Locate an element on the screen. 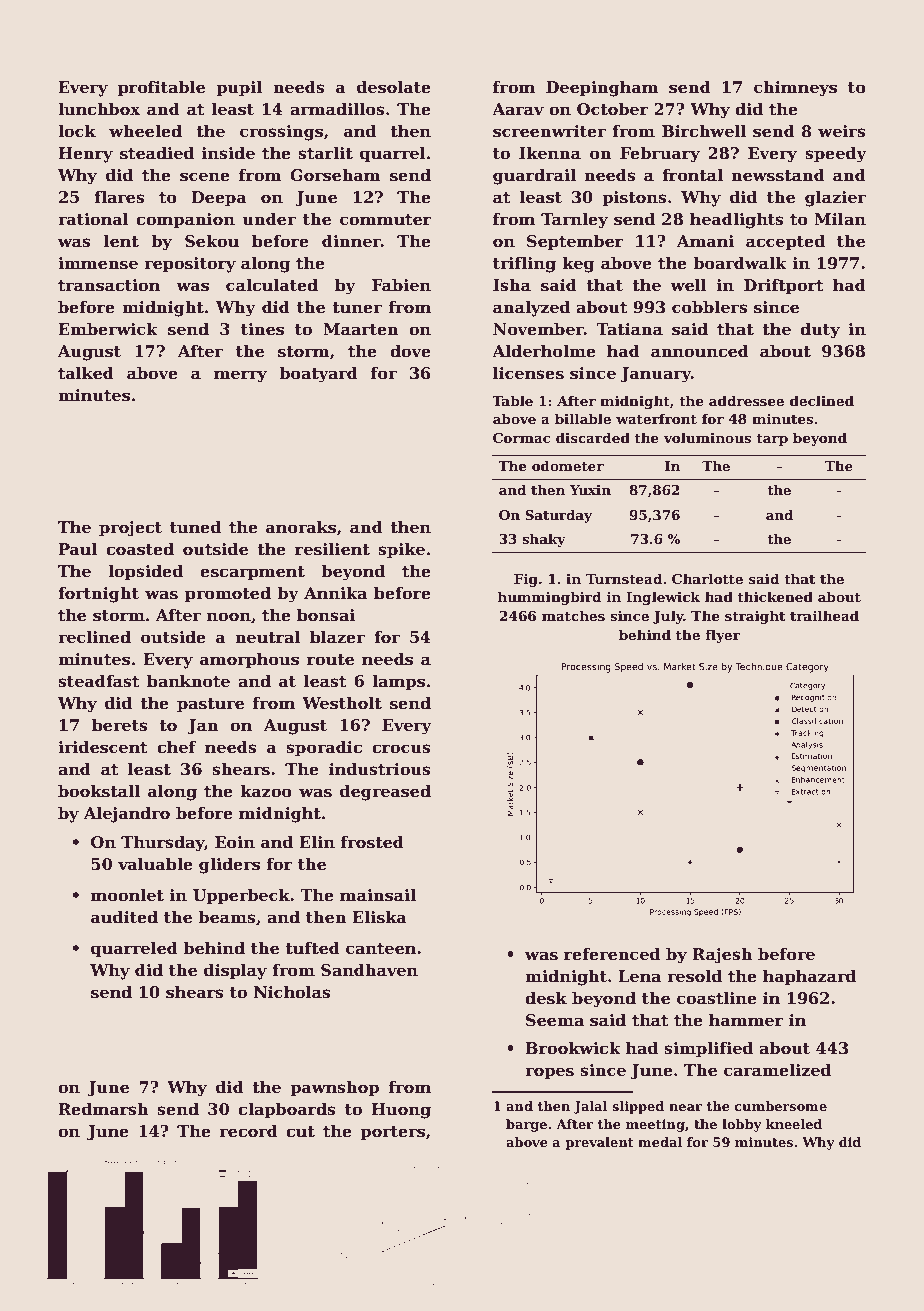 This screenshot has height=1311, width=924. bookstall is located at coordinates (99, 791).
